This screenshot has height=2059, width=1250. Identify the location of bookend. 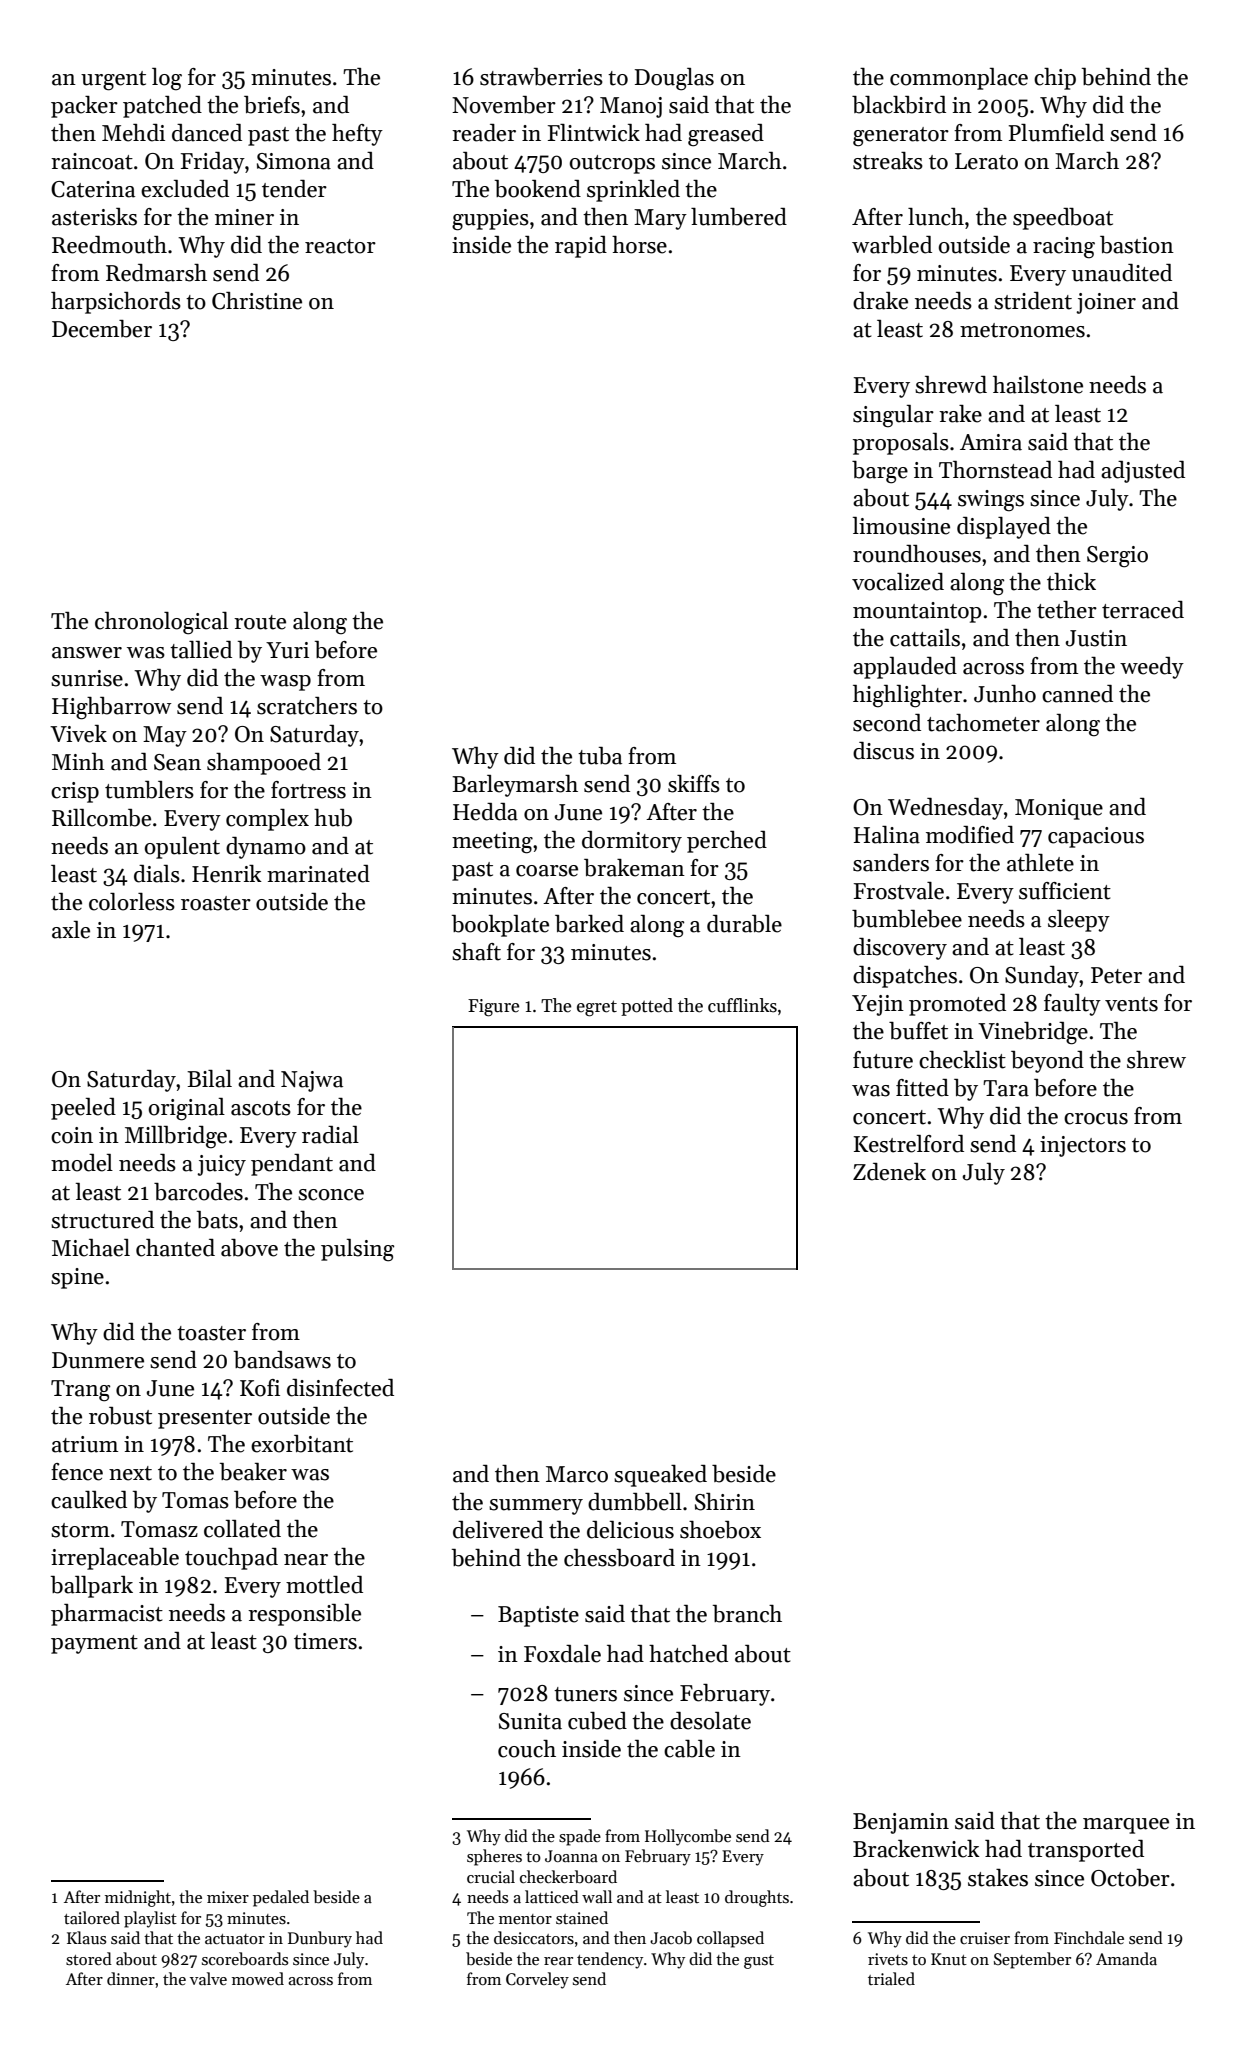
(538, 189).
